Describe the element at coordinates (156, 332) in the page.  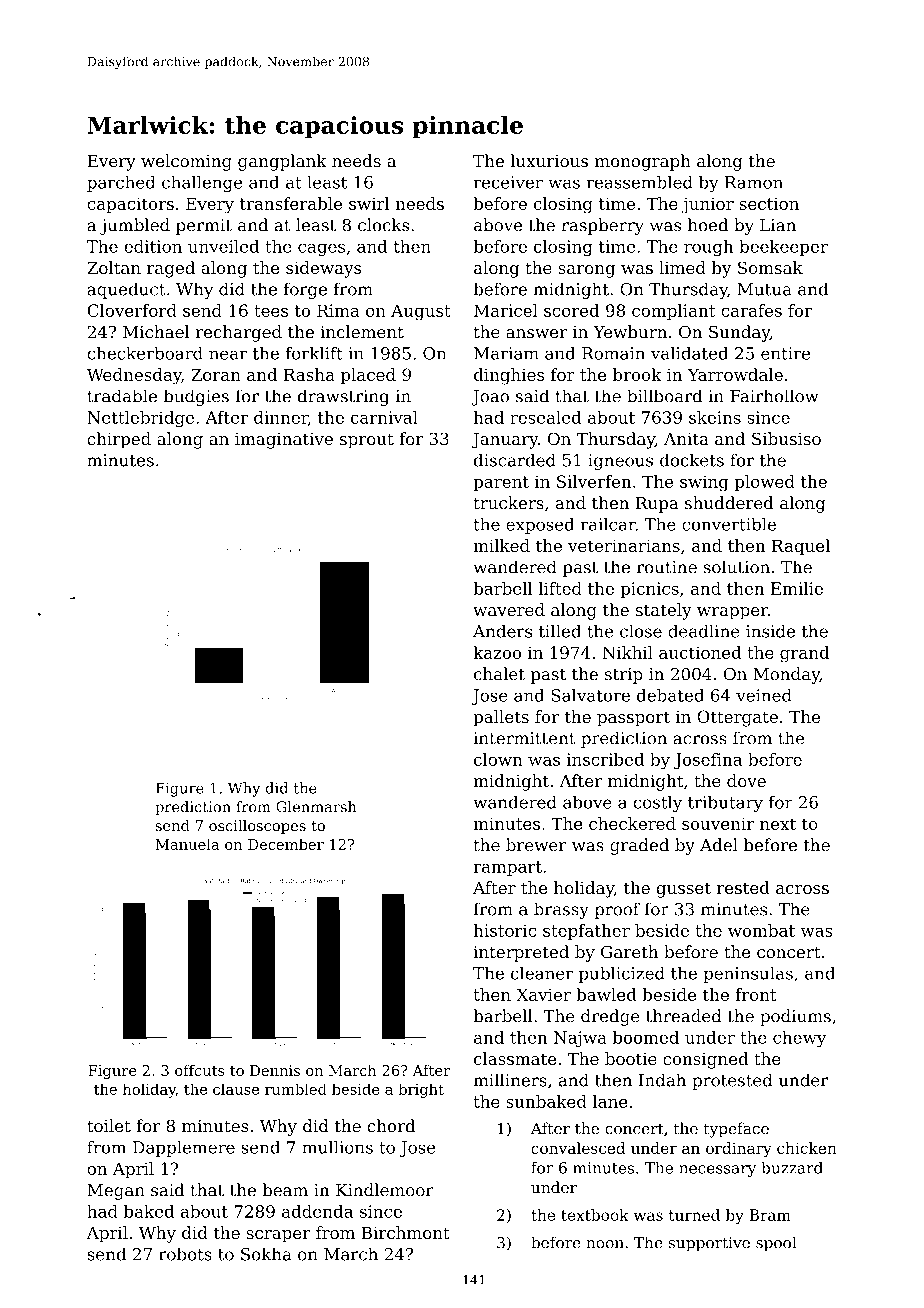
I see `Michael` at that location.
